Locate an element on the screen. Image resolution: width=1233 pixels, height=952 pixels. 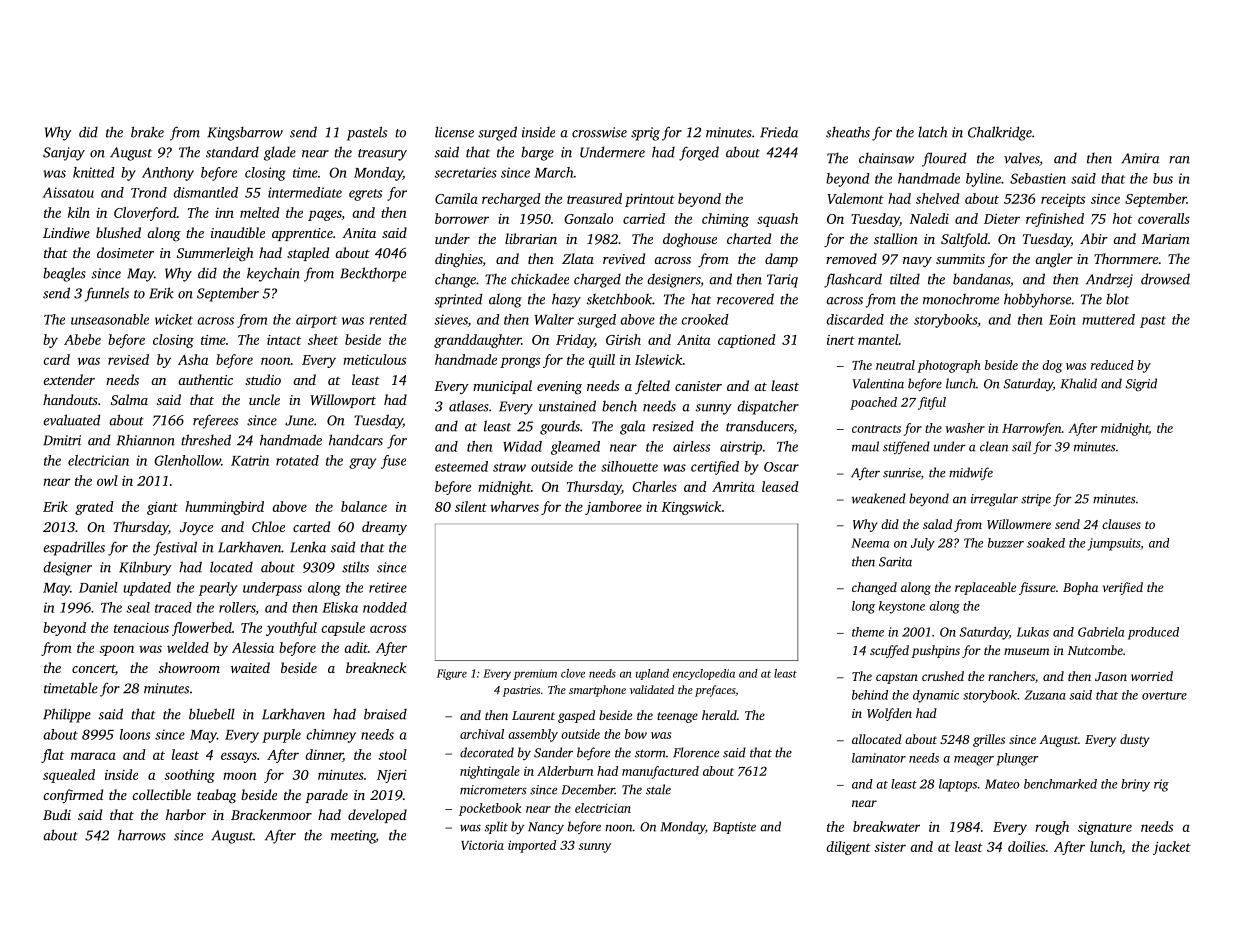
Sanjay is located at coordinates (64, 154).
